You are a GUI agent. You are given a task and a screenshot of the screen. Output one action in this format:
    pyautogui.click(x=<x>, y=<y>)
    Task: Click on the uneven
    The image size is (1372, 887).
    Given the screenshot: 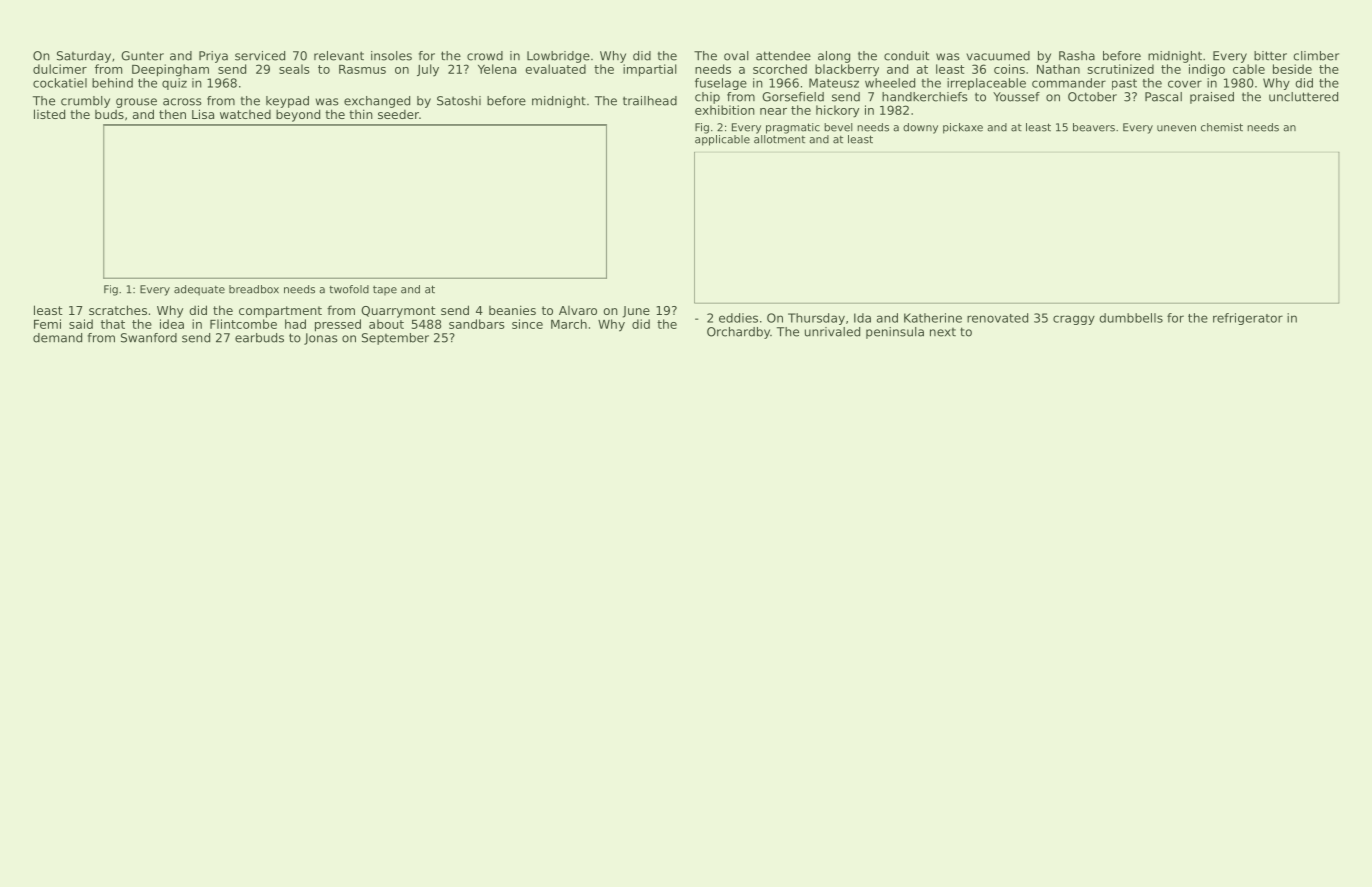 What is the action you would take?
    pyautogui.click(x=1176, y=128)
